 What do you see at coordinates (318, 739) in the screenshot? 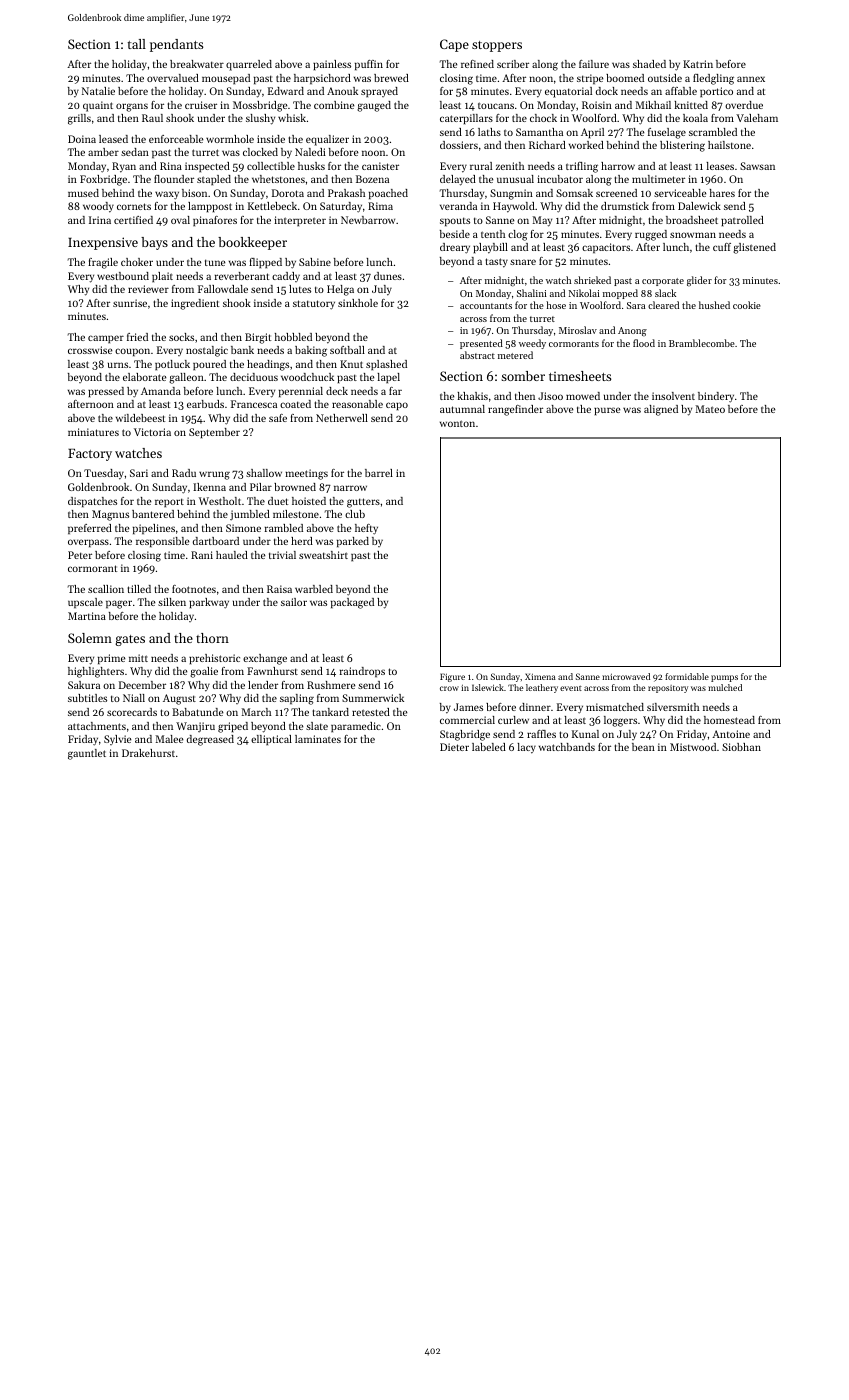
I see `laminates` at bounding box center [318, 739].
